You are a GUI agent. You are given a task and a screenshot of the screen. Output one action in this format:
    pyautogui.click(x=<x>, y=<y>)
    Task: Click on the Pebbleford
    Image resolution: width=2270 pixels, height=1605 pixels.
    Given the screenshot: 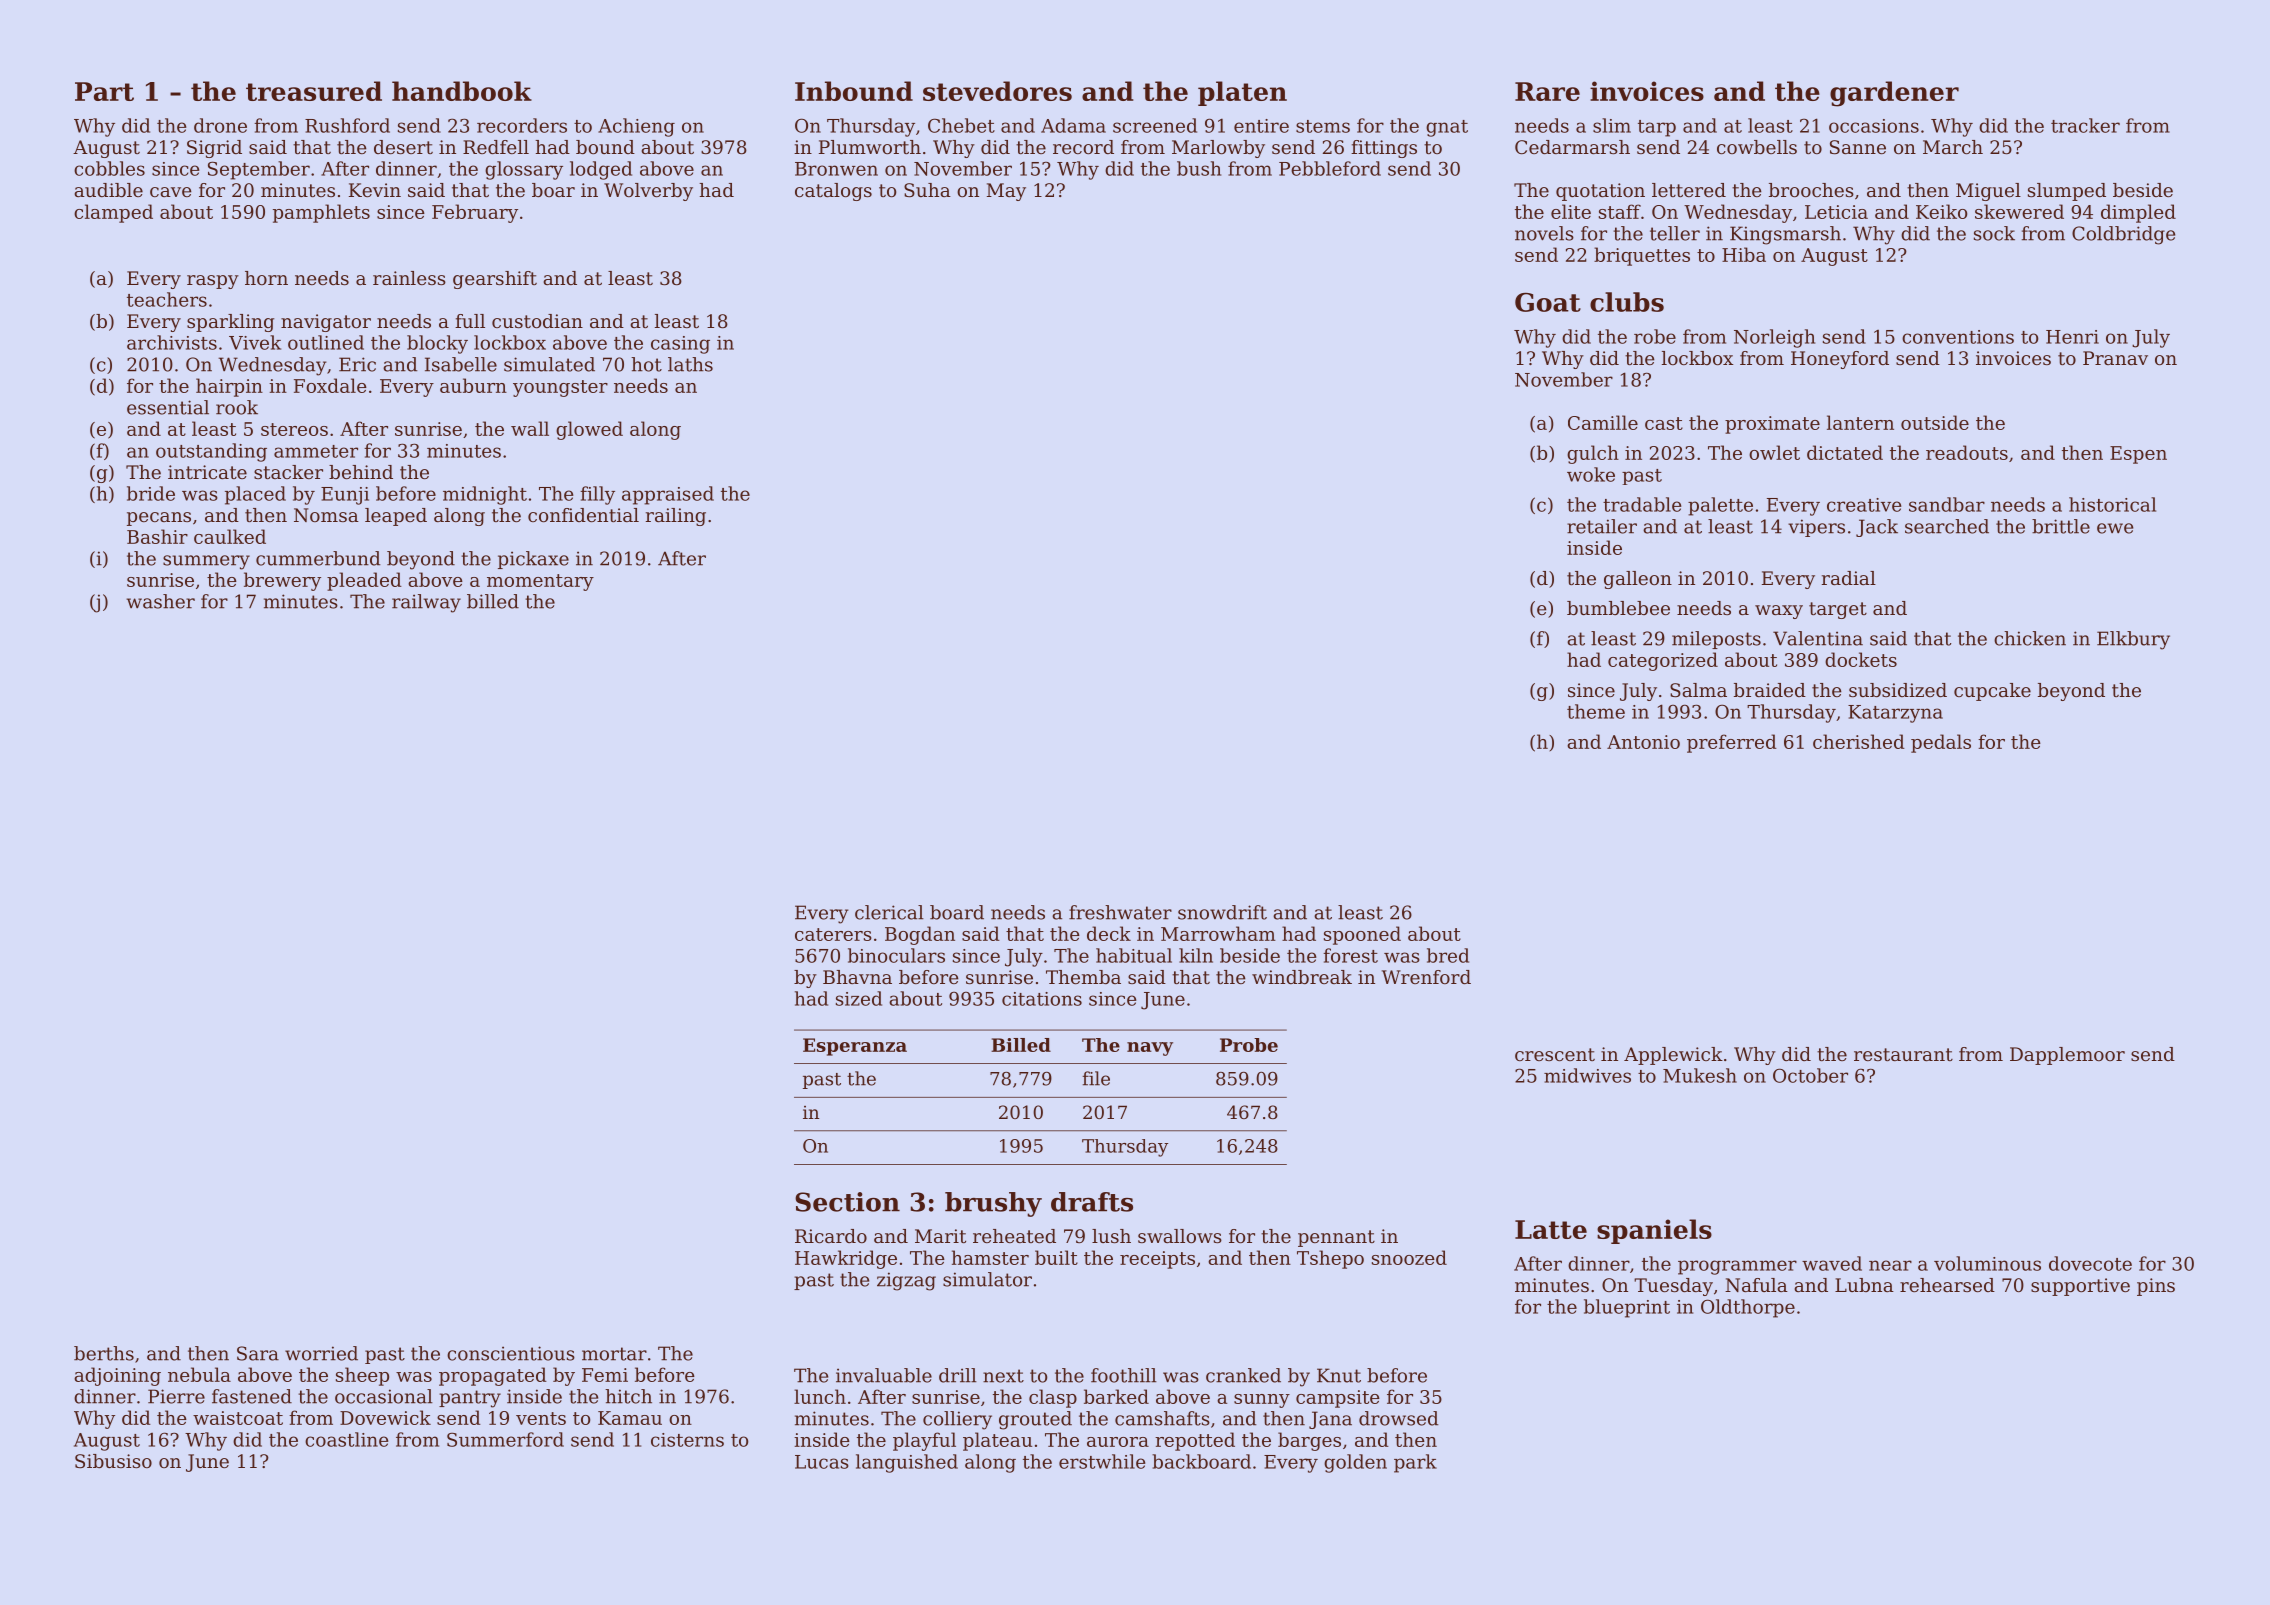 What is the action you would take?
    pyautogui.click(x=1330, y=168)
